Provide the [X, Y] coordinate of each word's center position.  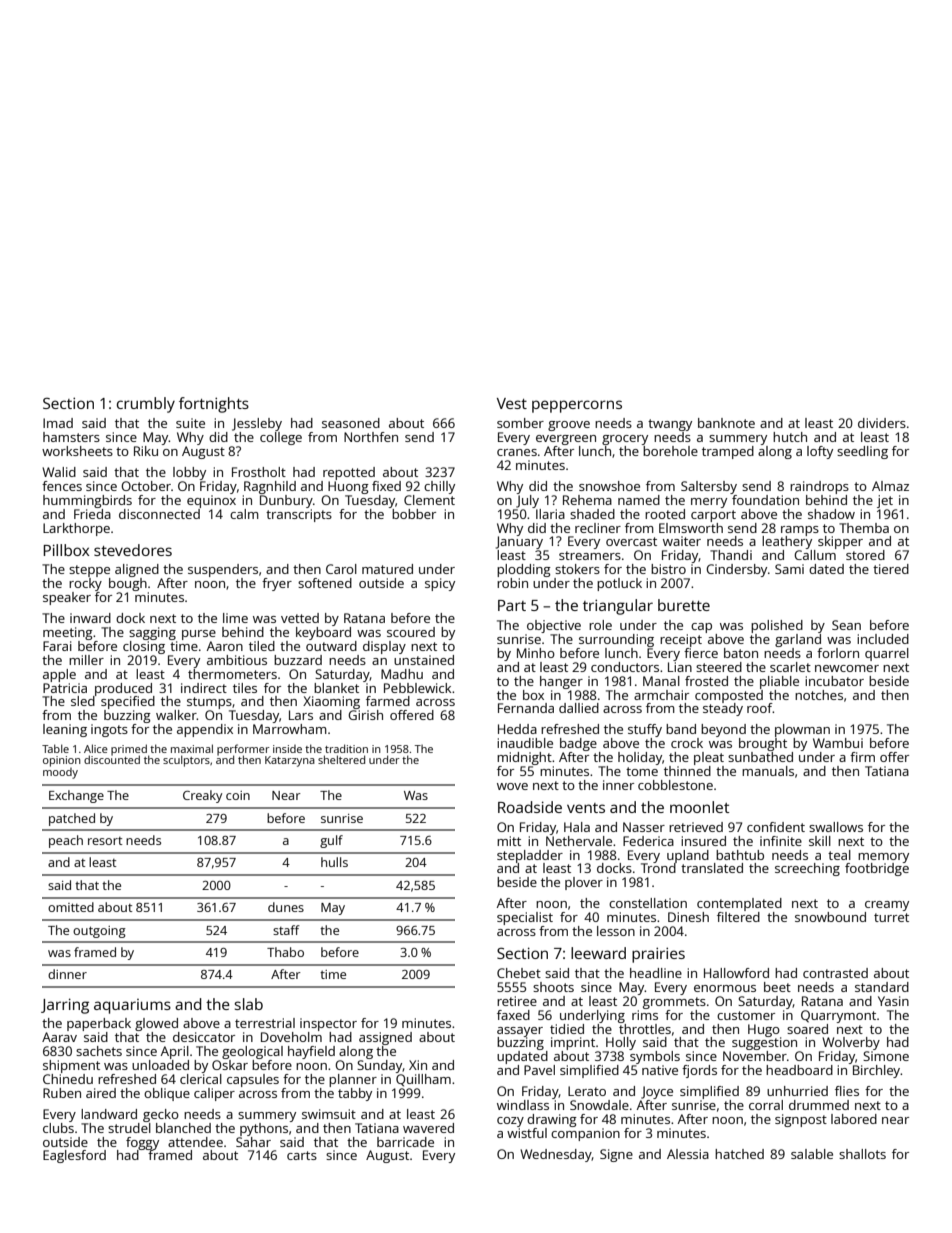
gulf [331, 841]
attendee [195, 1142]
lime [235, 618]
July [527, 501]
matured [387, 569]
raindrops [819, 487]
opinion [62, 761]
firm [862, 757]
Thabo [285, 952]
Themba [864, 528]
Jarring [65, 1006]
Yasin [893, 1001]
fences [62, 486]
